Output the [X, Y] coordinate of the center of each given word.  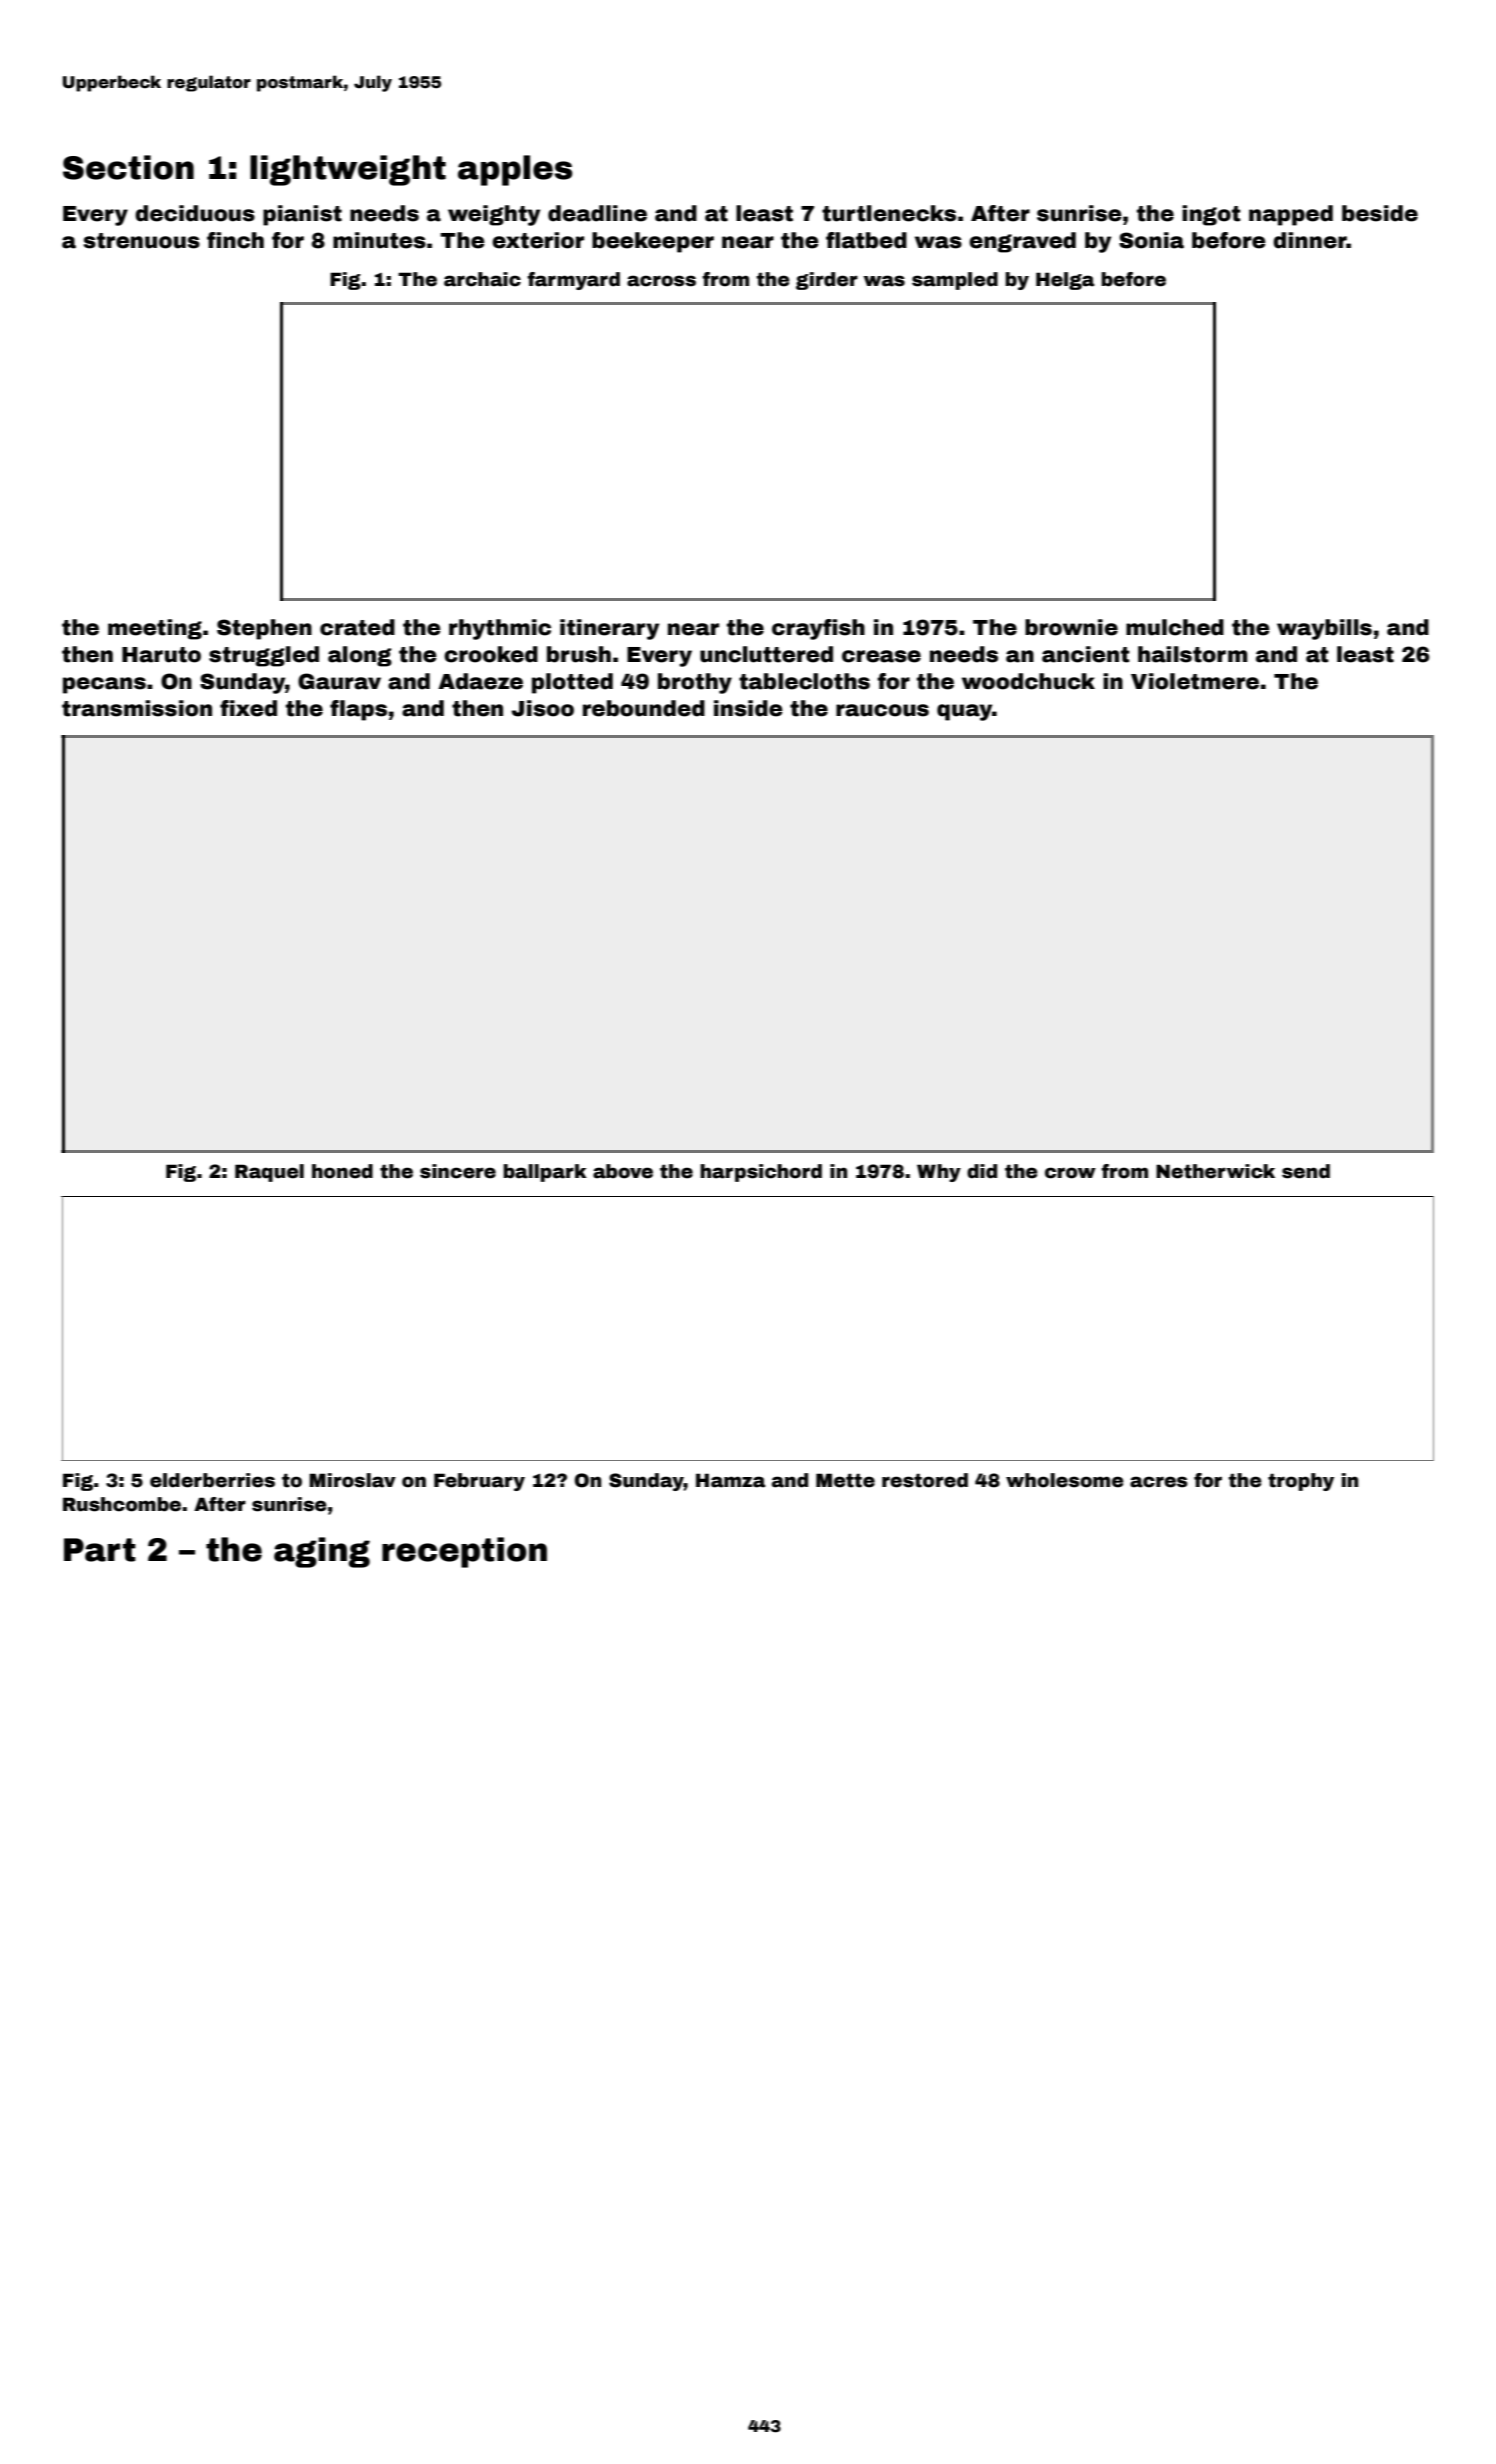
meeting [155, 629]
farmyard [573, 281]
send [1306, 1171]
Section [128, 167]
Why [939, 1173]
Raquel [269, 1173]
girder [827, 281]
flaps [358, 710]
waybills [1324, 629]
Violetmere [1195, 681]
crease [881, 656]
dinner [1310, 240]
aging [322, 1552]
